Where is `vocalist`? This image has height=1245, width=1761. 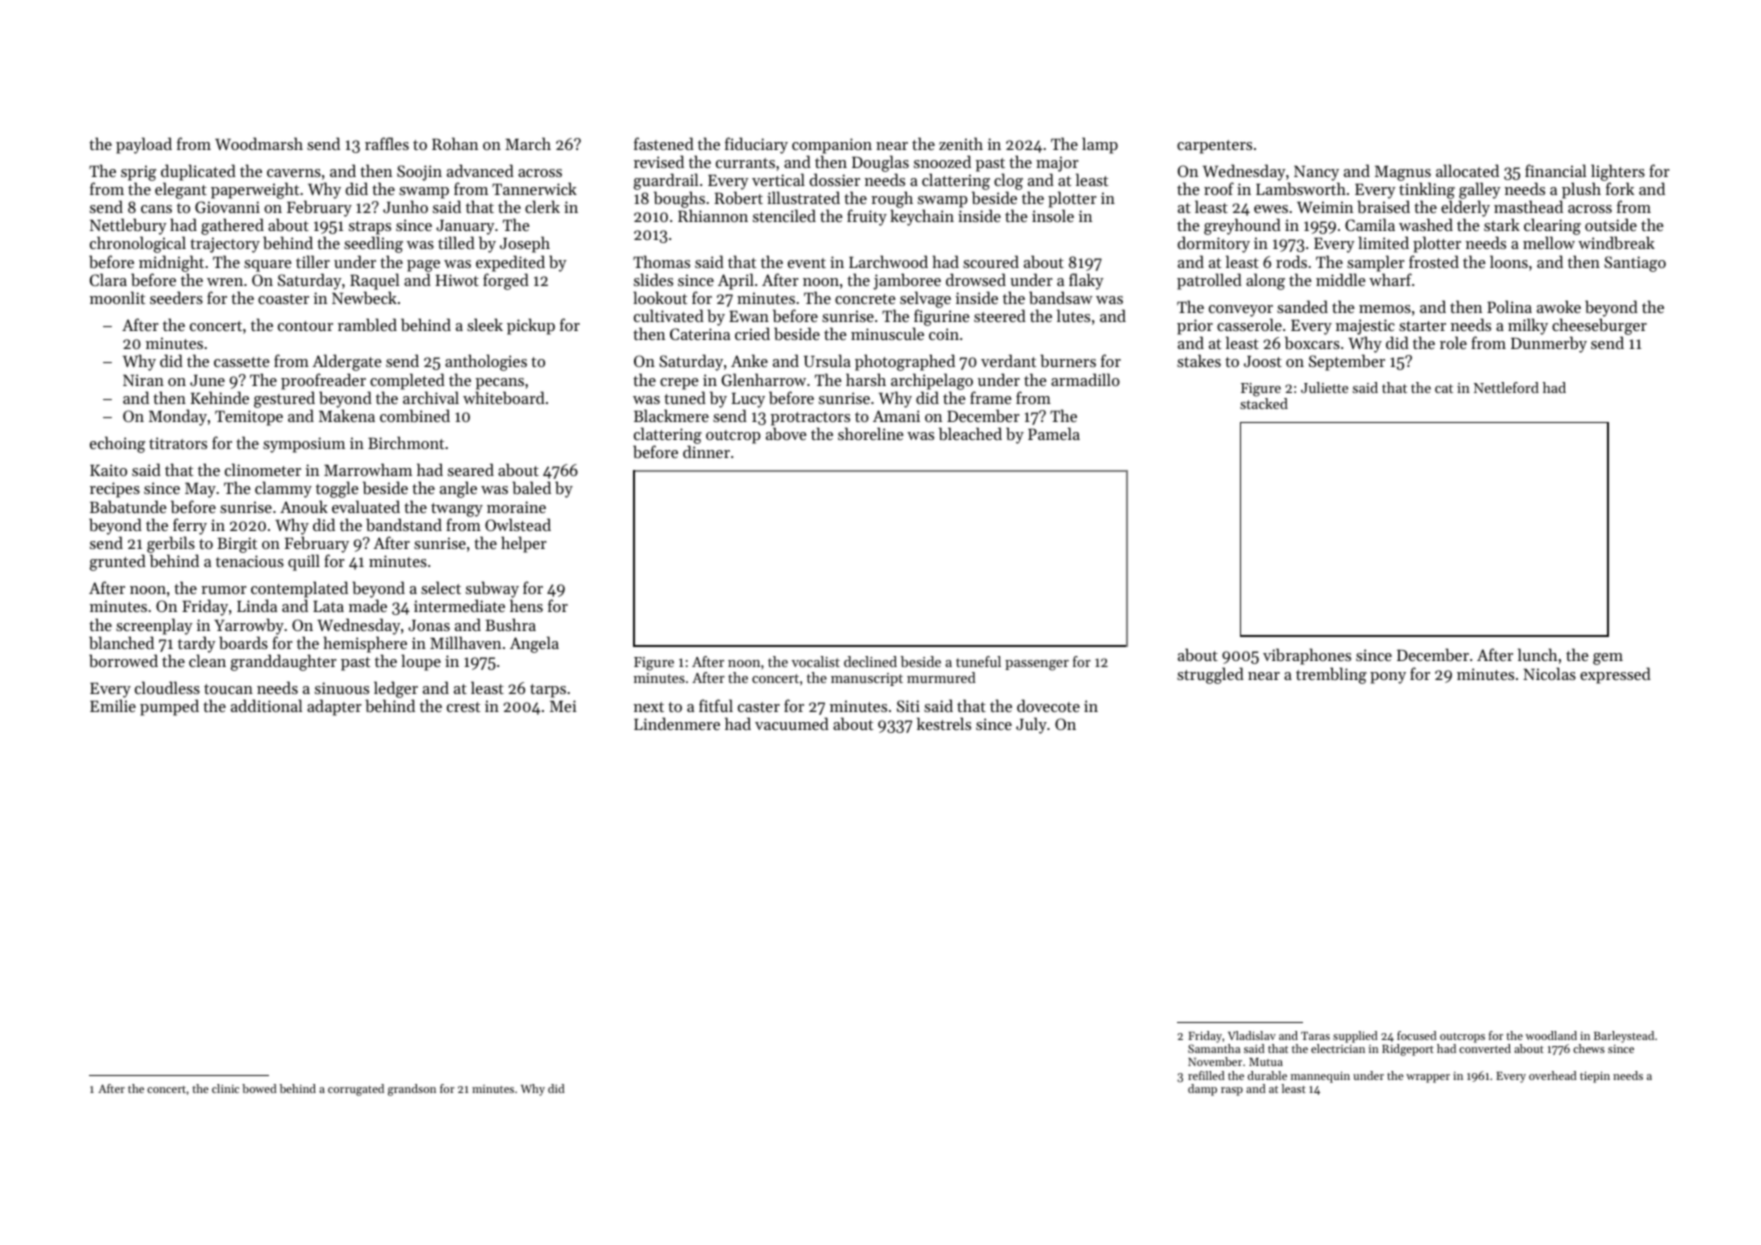 vocalist is located at coordinates (816, 661).
